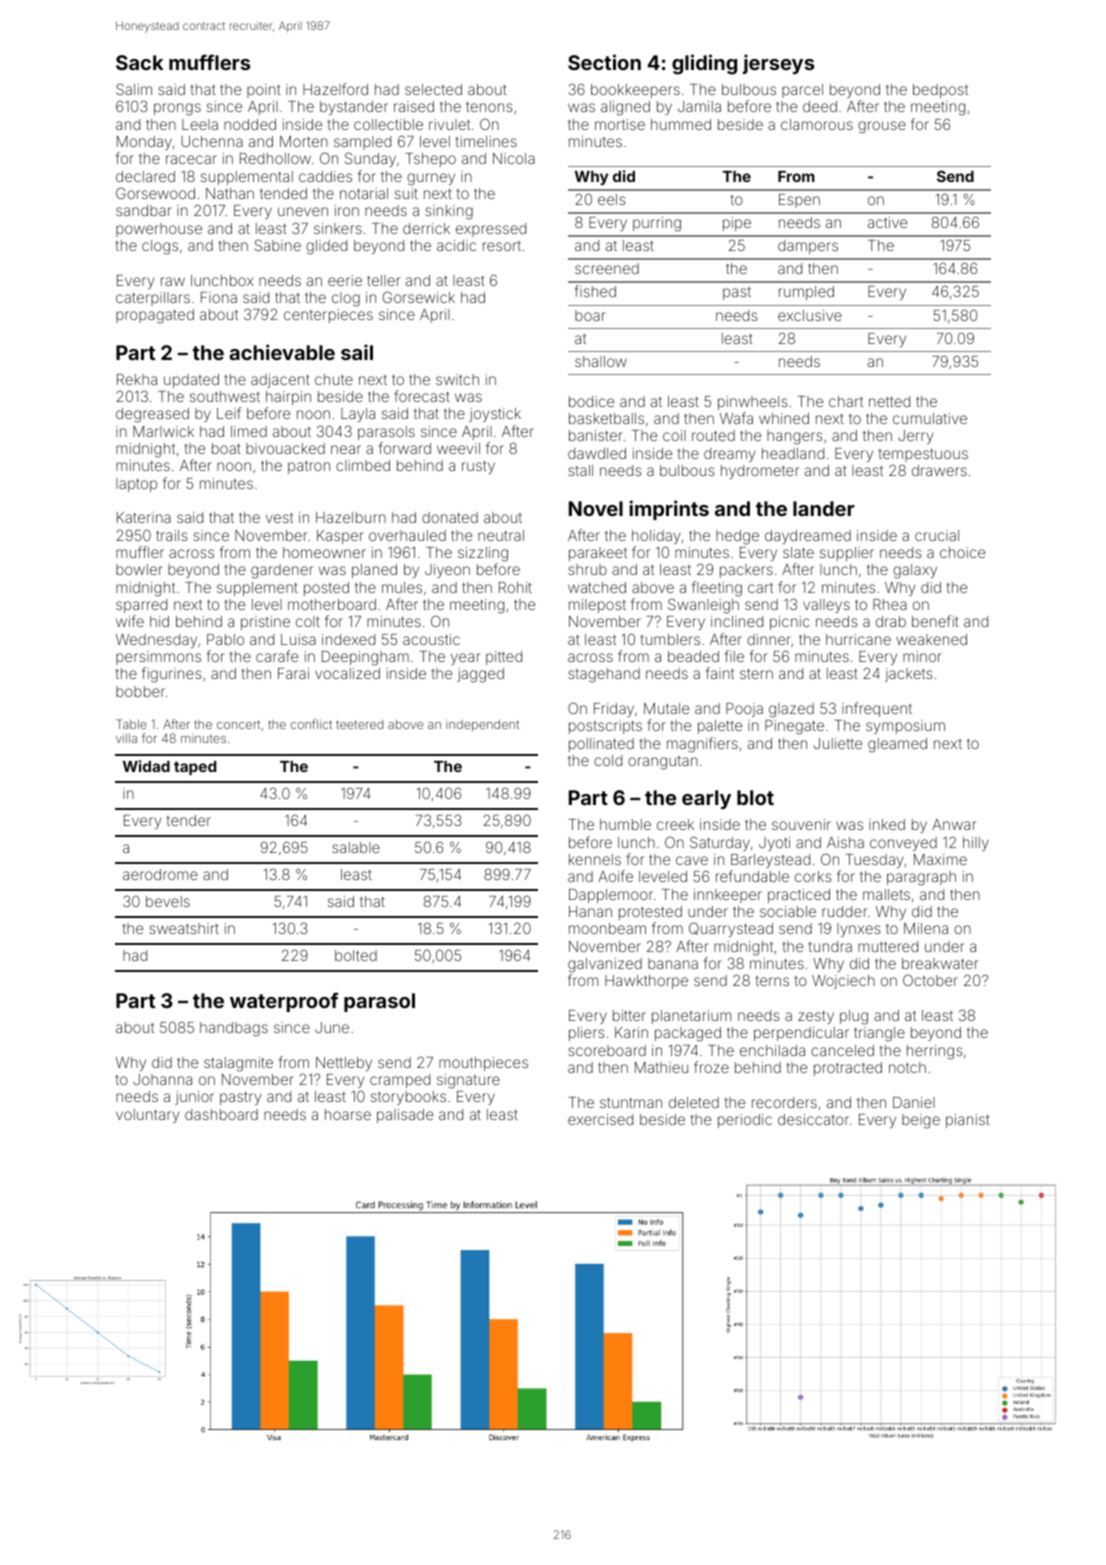 The image size is (1106, 1565). Describe the element at coordinates (940, 859) in the screenshot. I see `Maxime` at that location.
